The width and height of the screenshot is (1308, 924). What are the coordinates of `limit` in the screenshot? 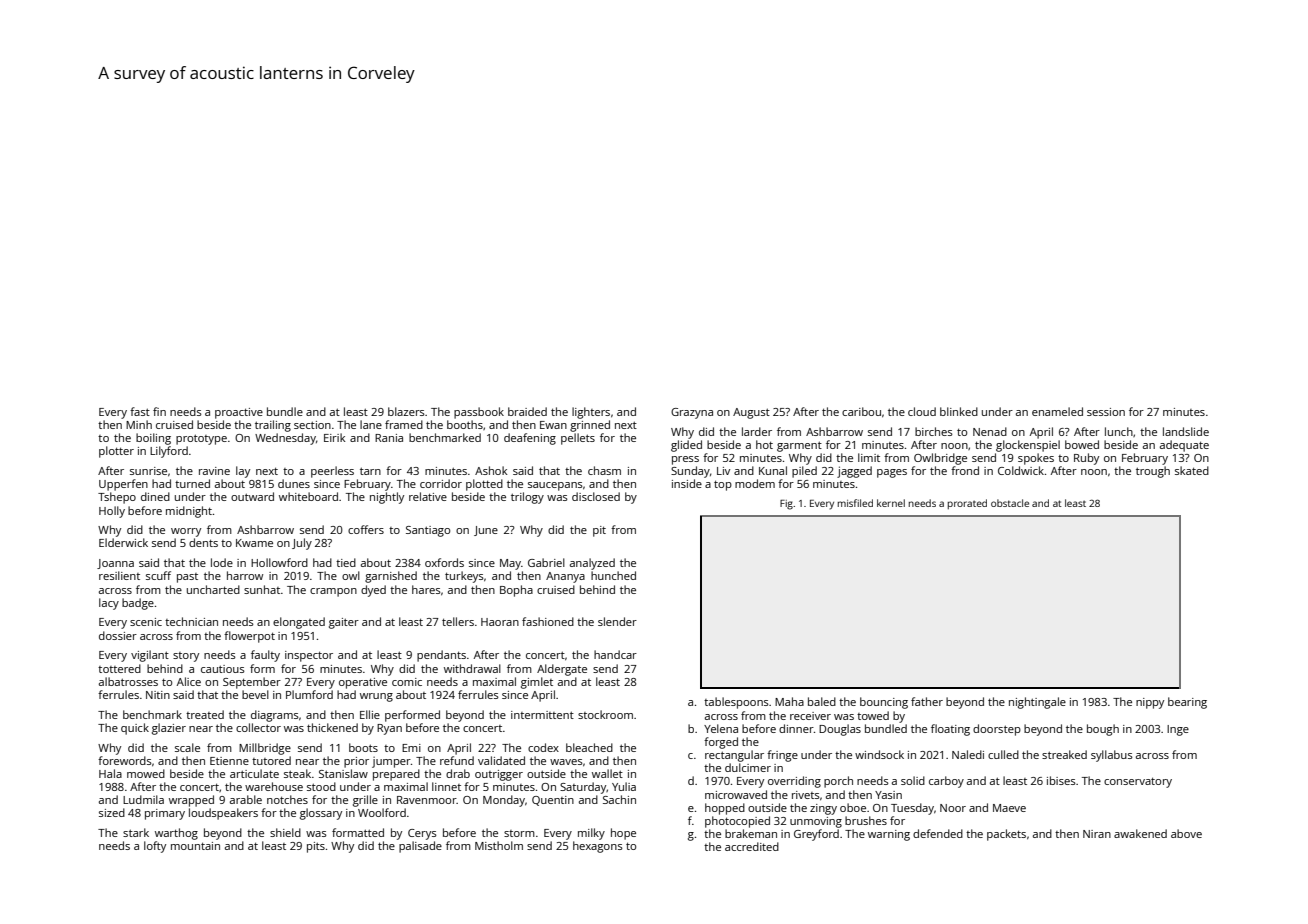 It's located at (869, 457).
